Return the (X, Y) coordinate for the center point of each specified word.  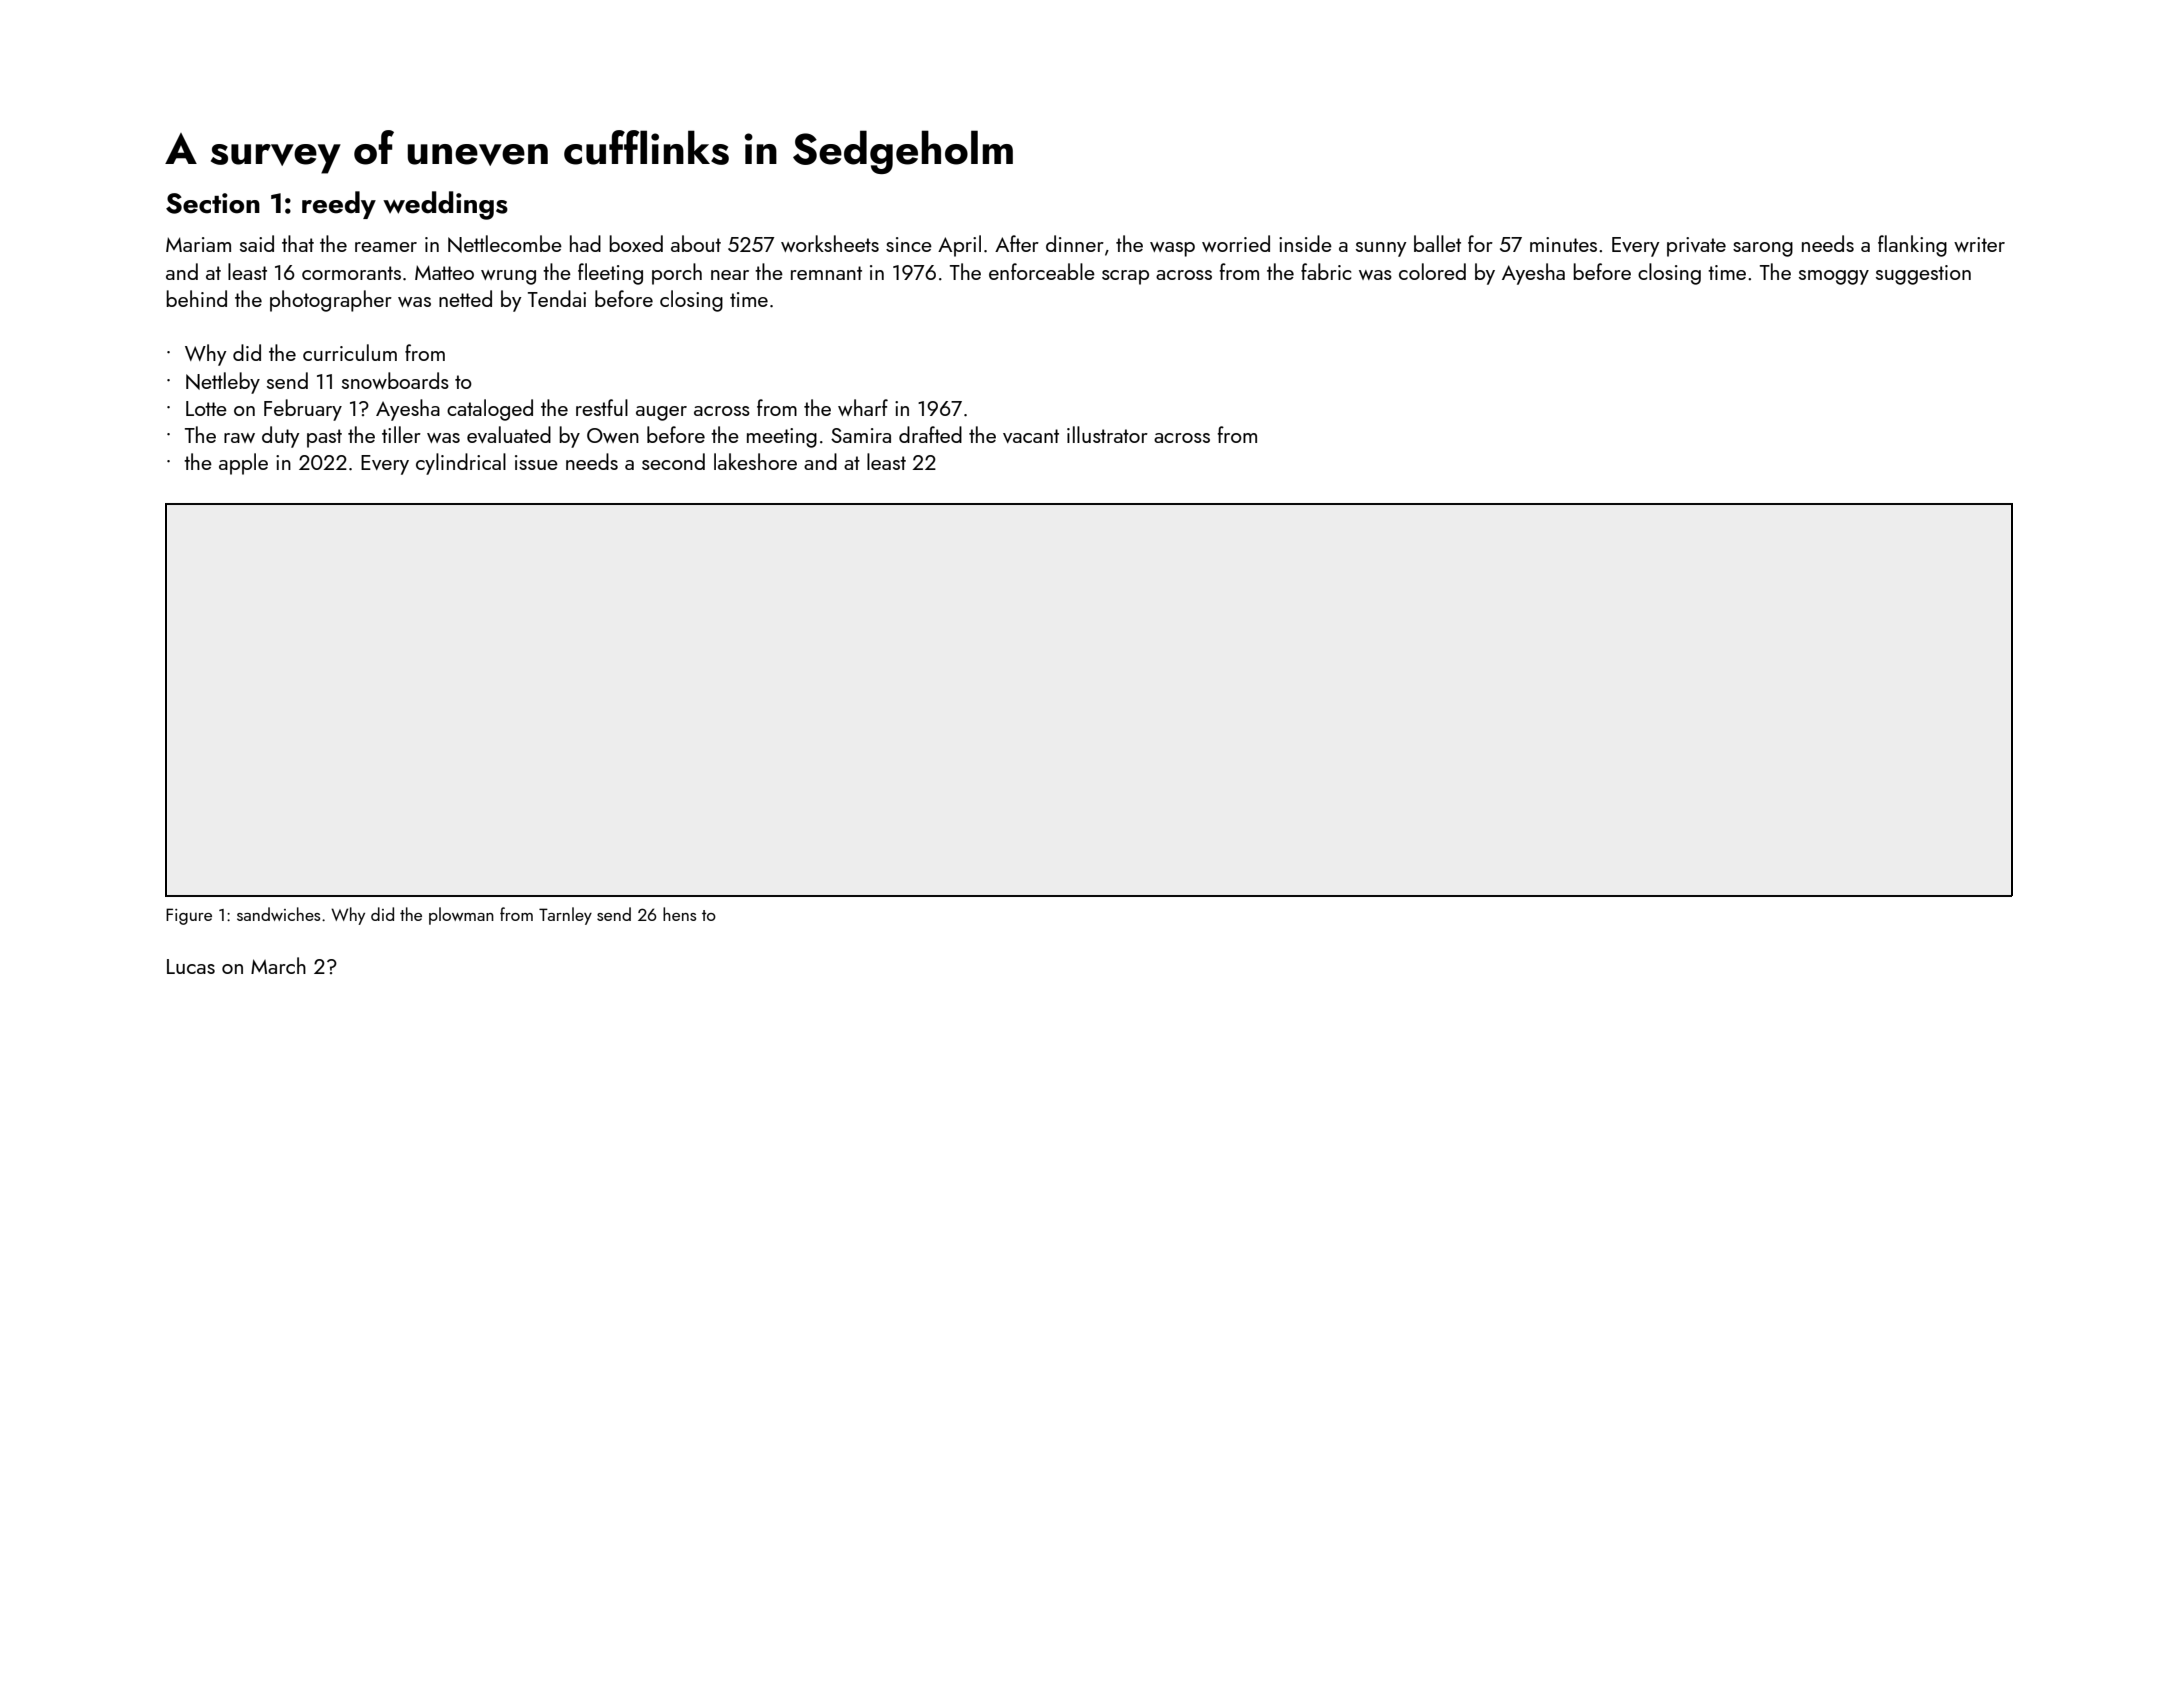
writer (1979, 244)
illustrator (1107, 434)
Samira (861, 435)
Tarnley (565, 916)
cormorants (351, 273)
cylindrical (461, 464)
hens (680, 914)
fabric (1326, 271)
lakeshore (755, 461)
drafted (930, 434)
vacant (1031, 436)
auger (661, 413)
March (278, 965)
